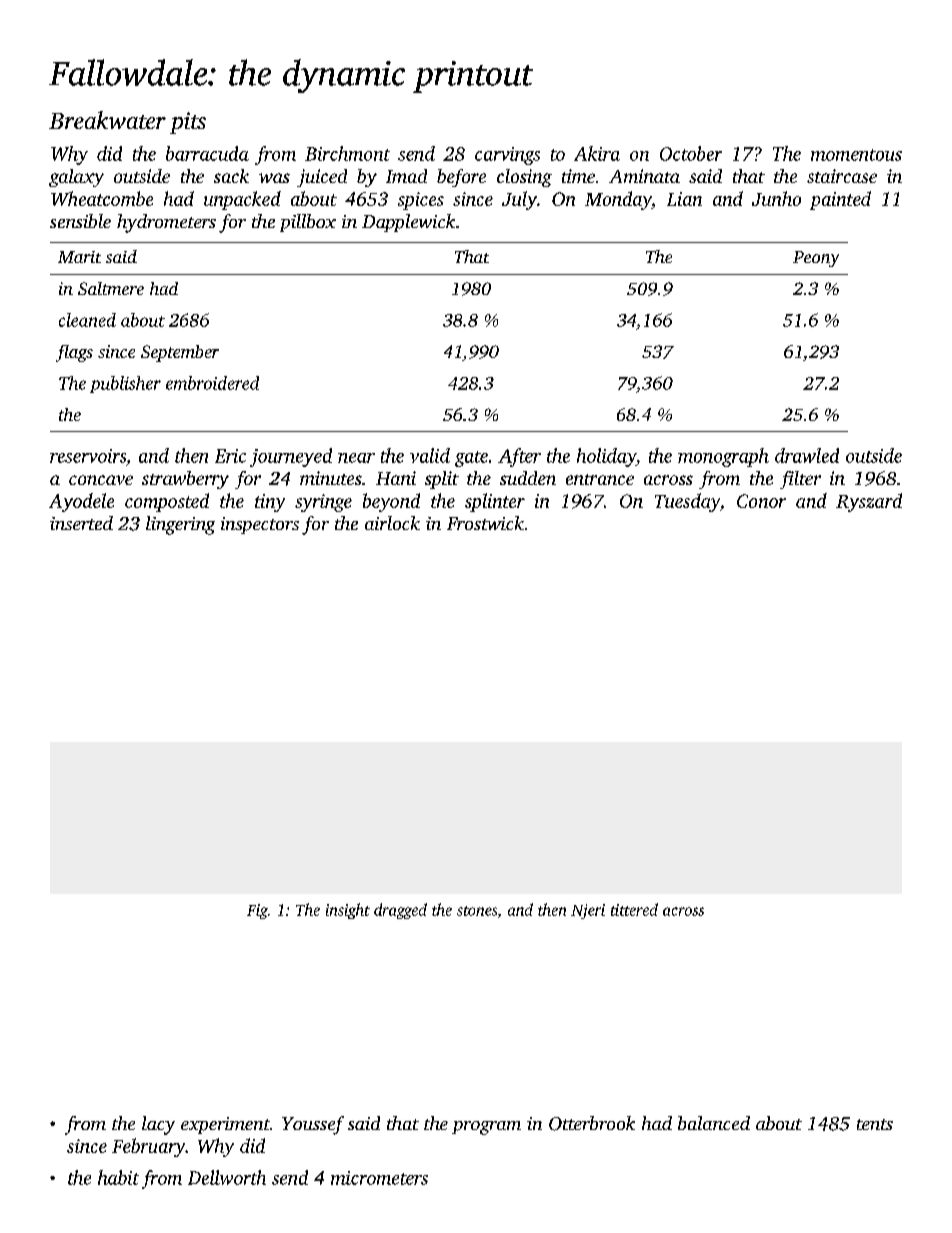  Describe the element at coordinates (807, 455) in the document. I see `drawled` at that location.
